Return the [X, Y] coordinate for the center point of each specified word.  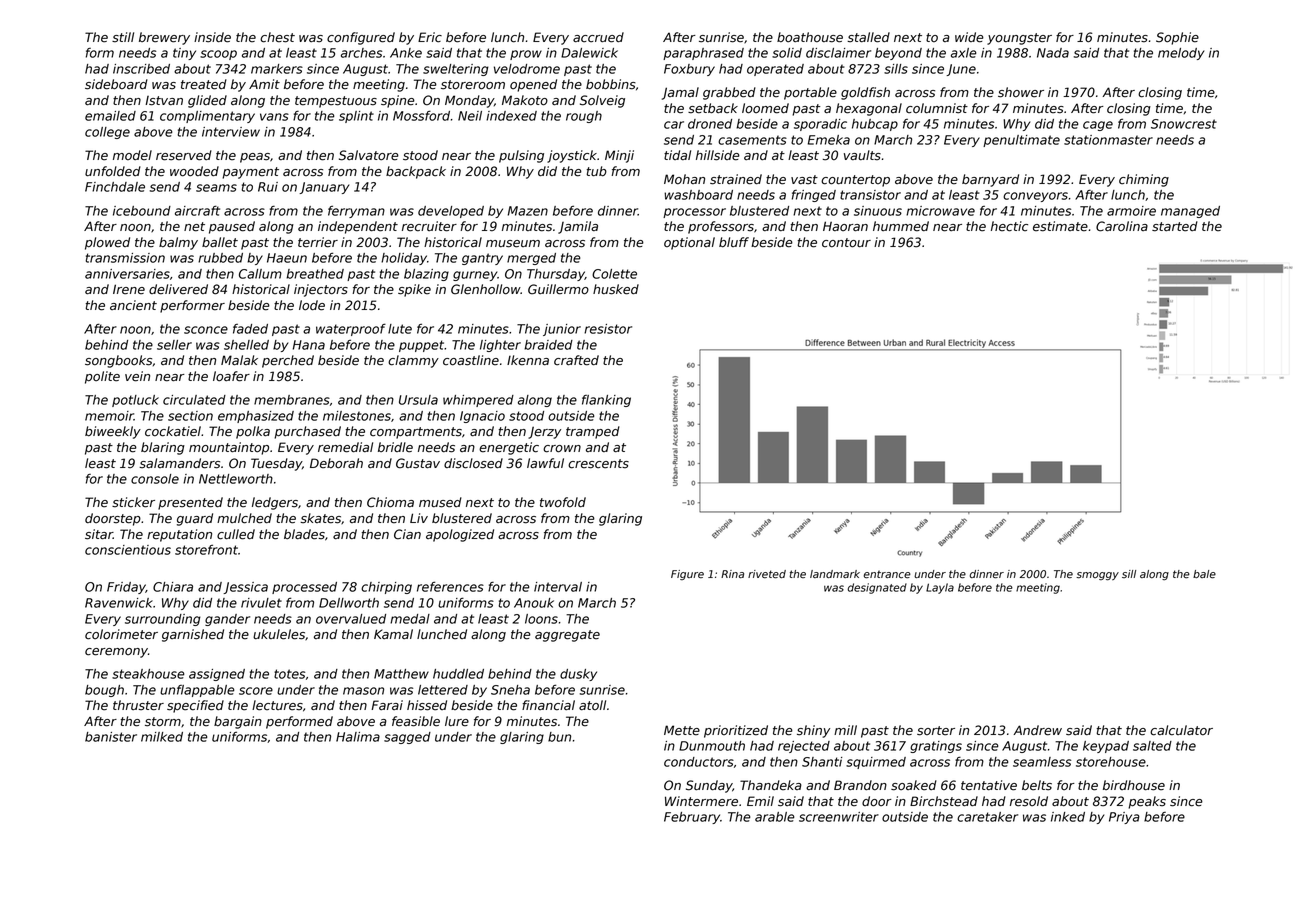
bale [1204, 574]
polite [102, 377]
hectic [1009, 226]
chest [277, 37]
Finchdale [115, 187]
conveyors [1035, 197]
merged [531, 259]
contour [846, 243]
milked [162, 737]
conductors [699, 762]
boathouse [810, 37]
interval [558, 587]
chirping [386, 588]
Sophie [1177, 38]
